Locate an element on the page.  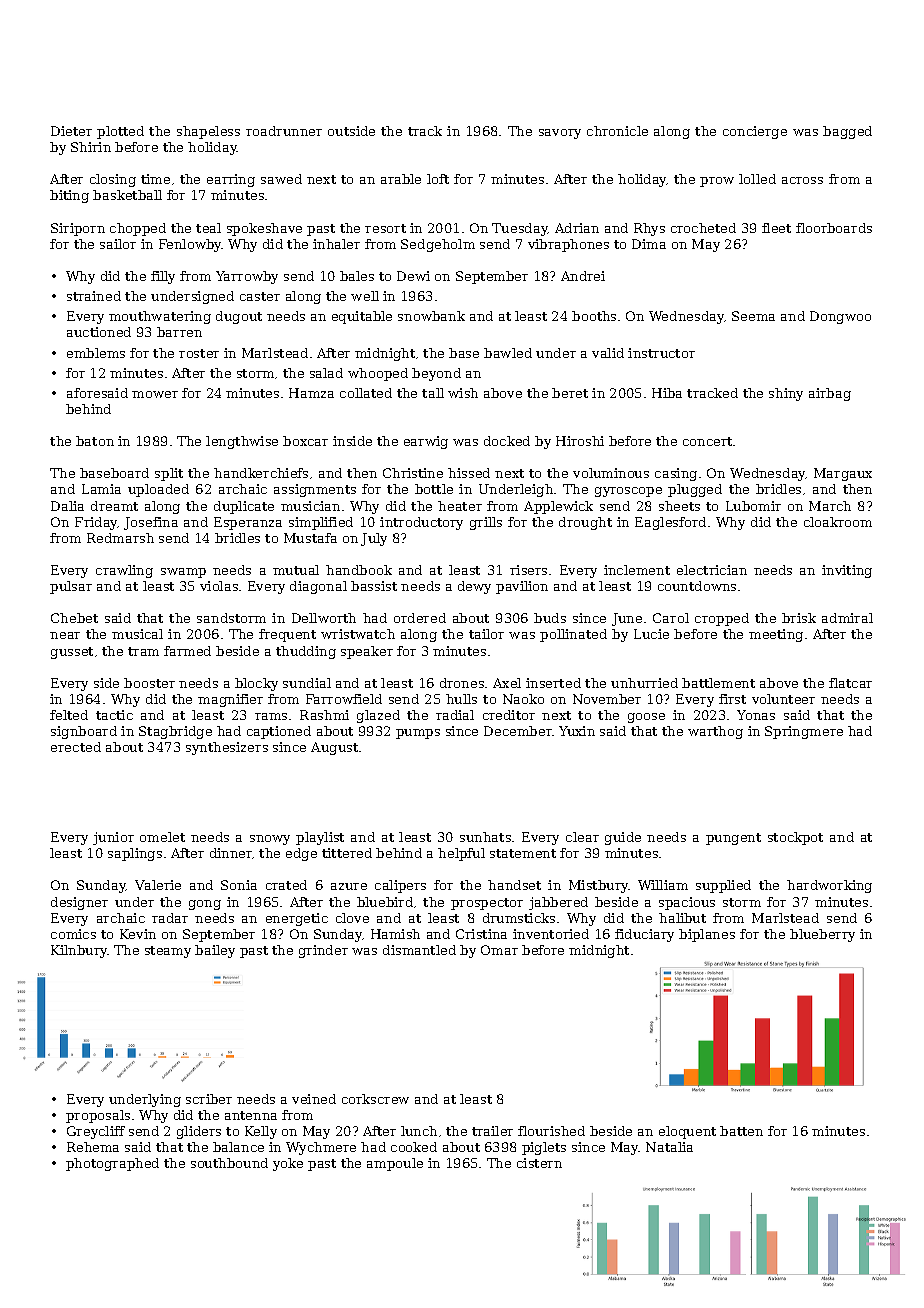
Hamza is located at coordinates (311, 393).
